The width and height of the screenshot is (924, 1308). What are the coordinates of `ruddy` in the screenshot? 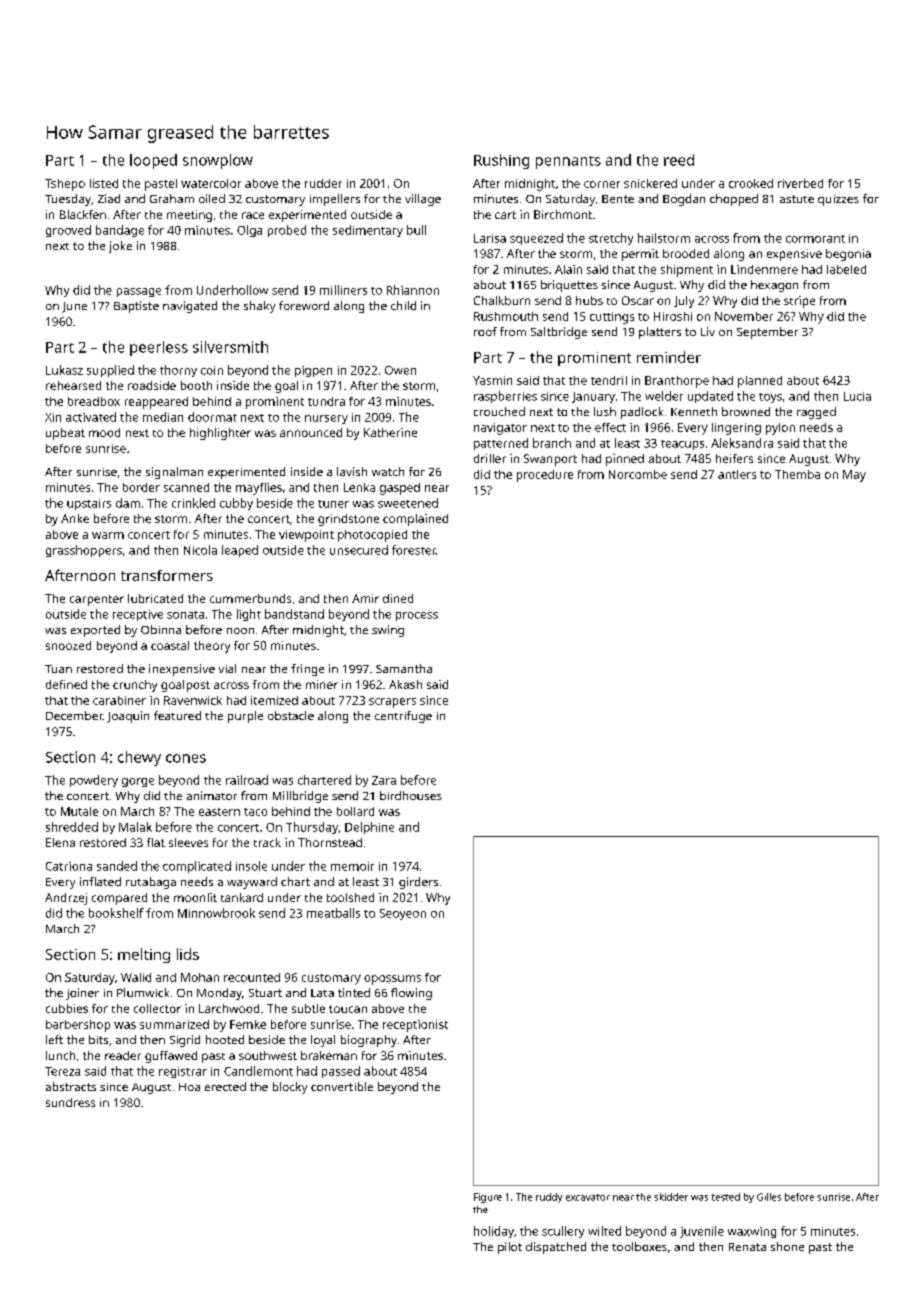 It's located at (549, 1198).
